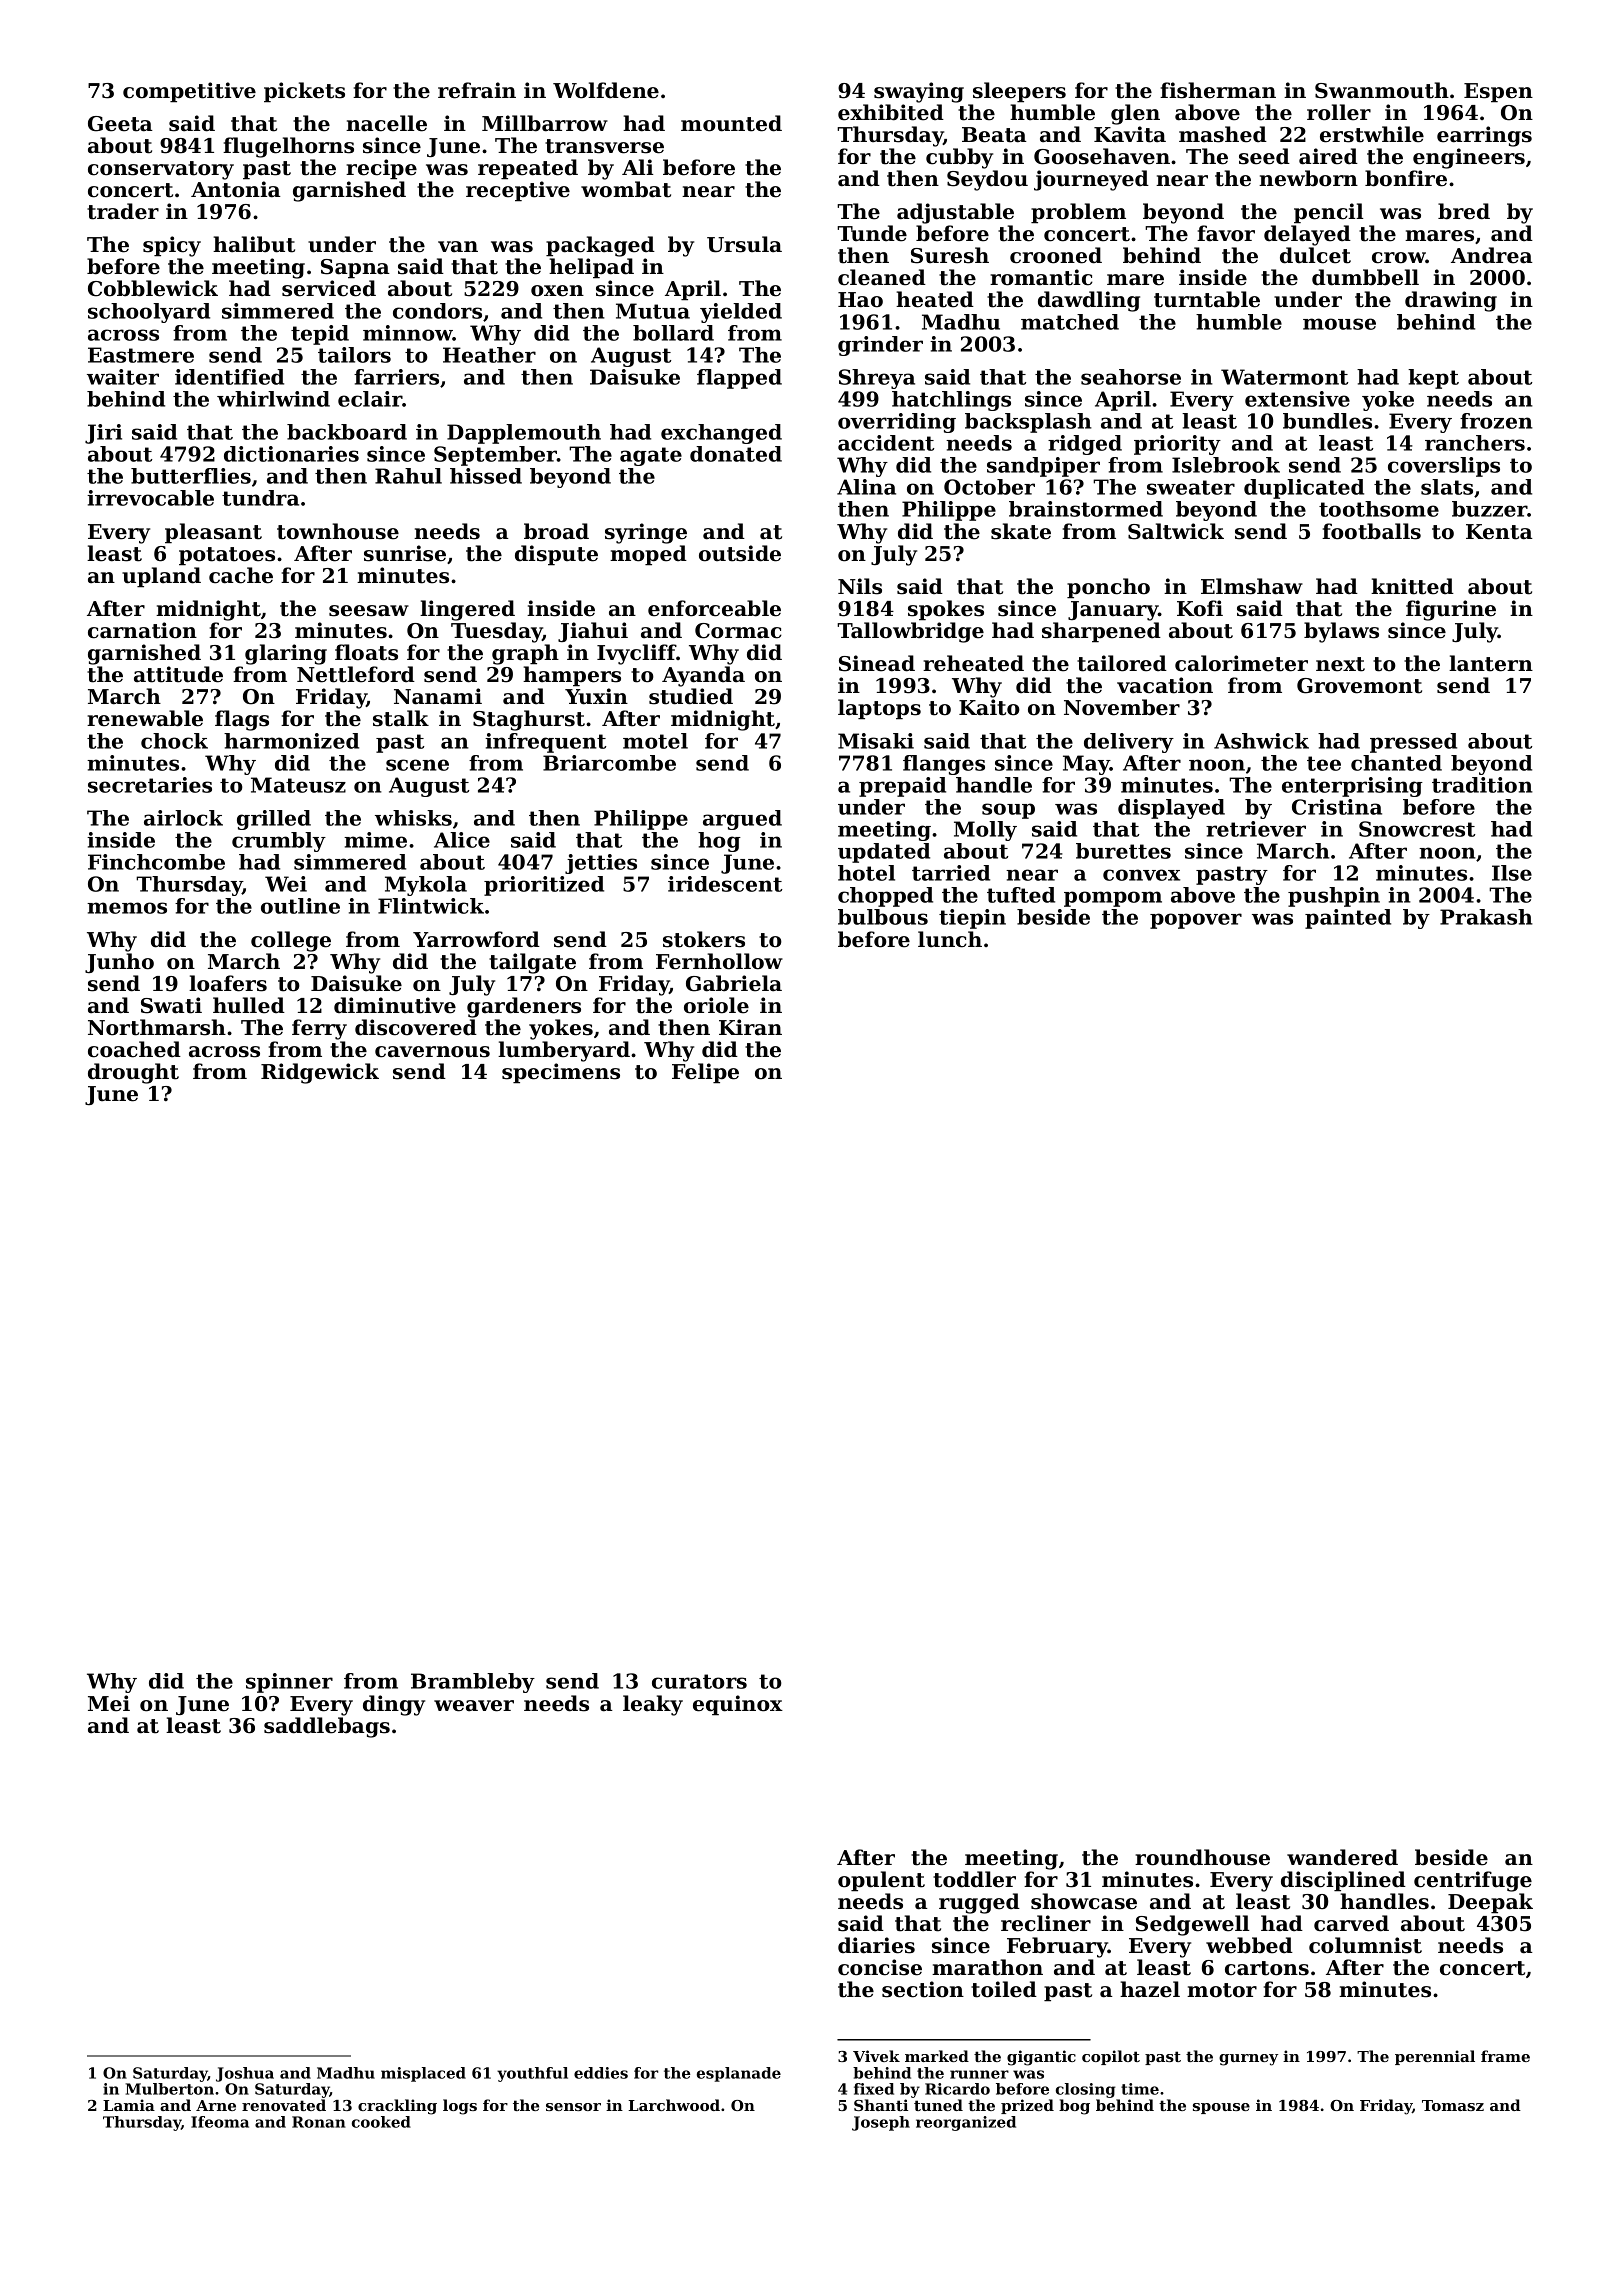  I want to click on Swanmouth, so click(1382, 90).
